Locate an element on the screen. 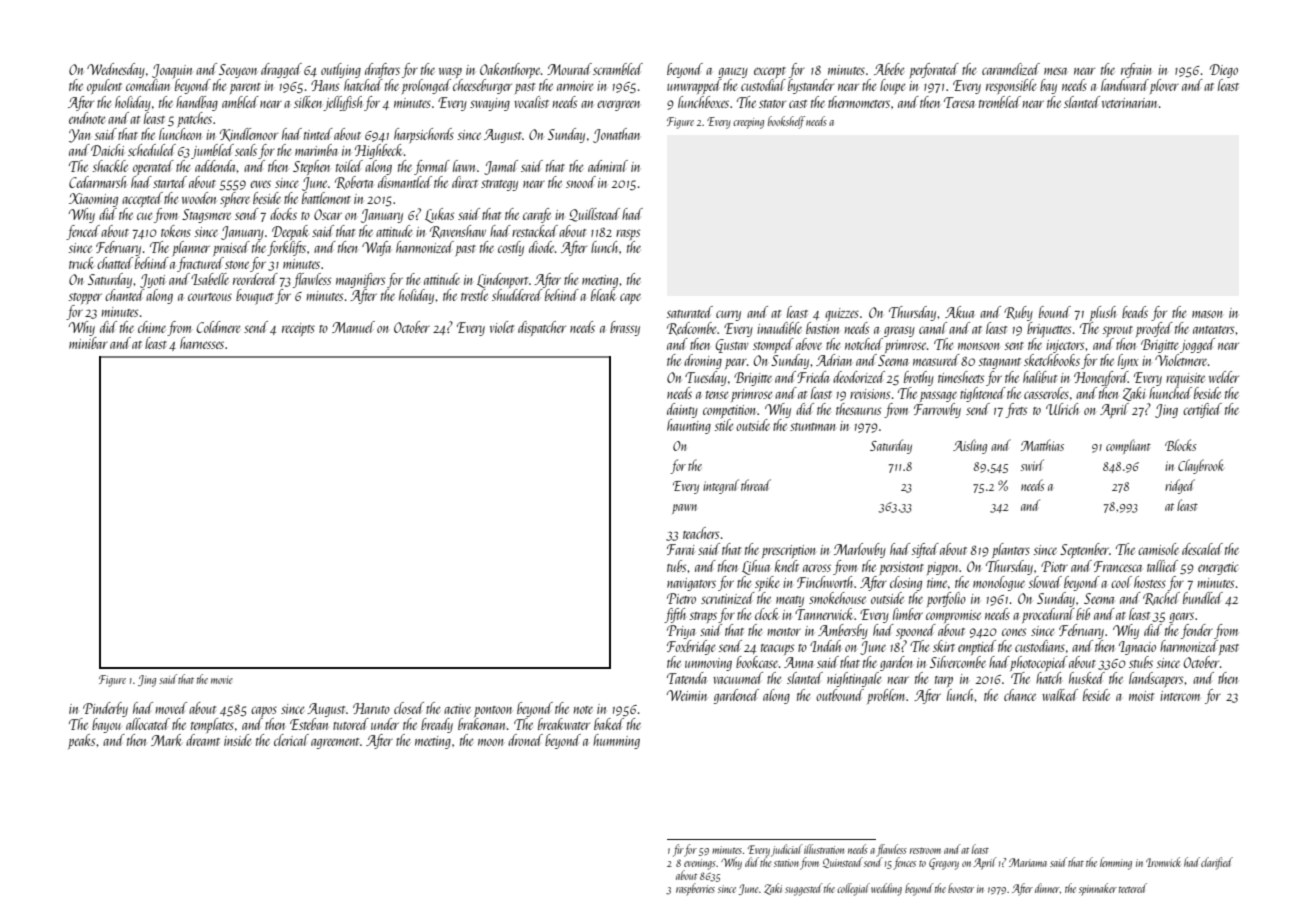 Image resolution: width=1308 pixels, height=924 pixels. dreamt is located at coordinates (203, 740).
